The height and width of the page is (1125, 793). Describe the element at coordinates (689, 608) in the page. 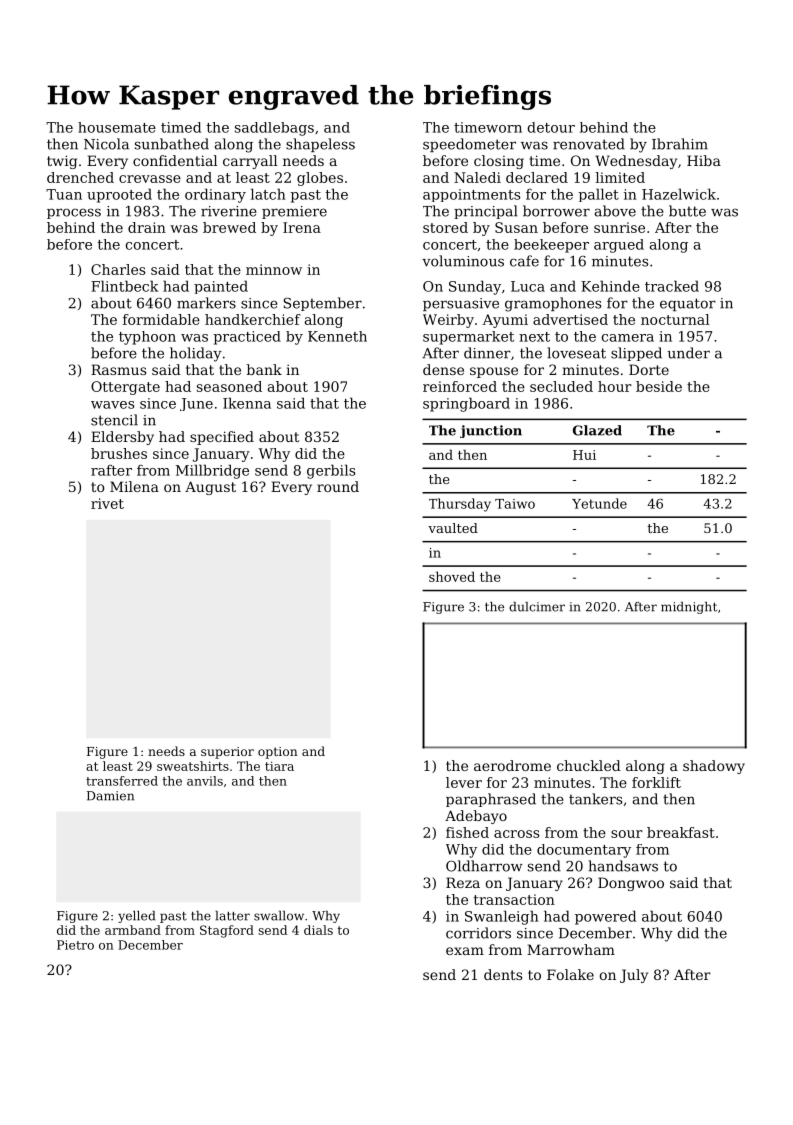

I see `midnight` at that location.
